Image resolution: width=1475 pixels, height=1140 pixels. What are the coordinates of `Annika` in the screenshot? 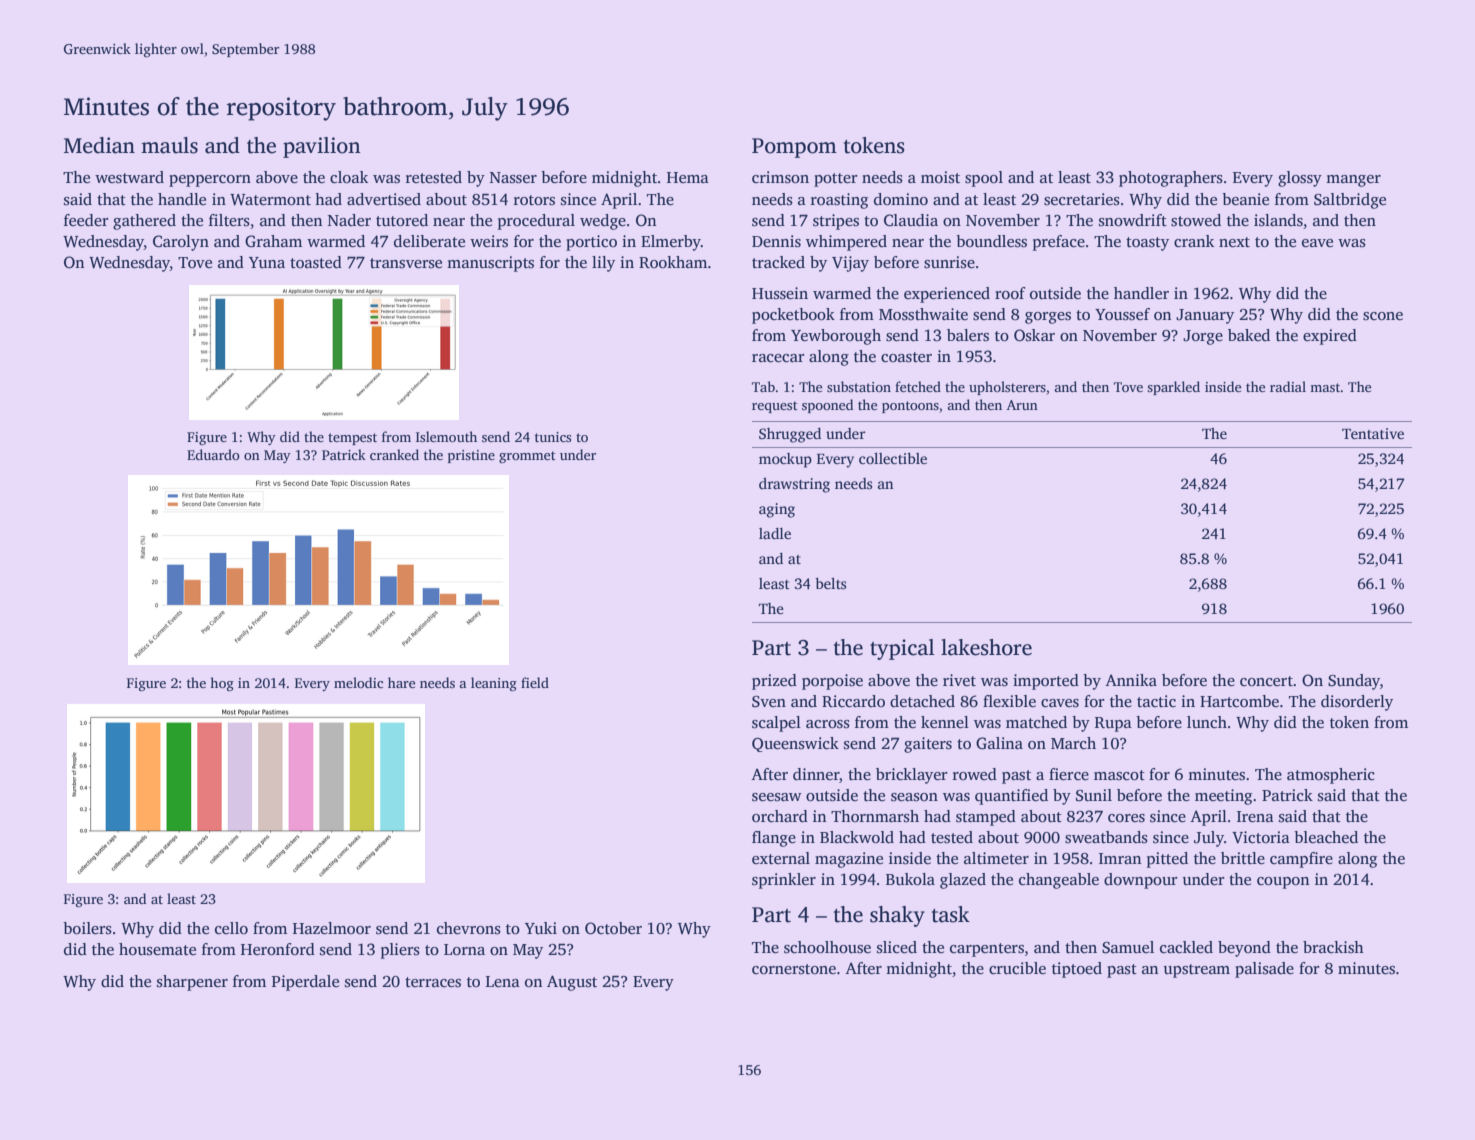 It's located at (1131, 680).
